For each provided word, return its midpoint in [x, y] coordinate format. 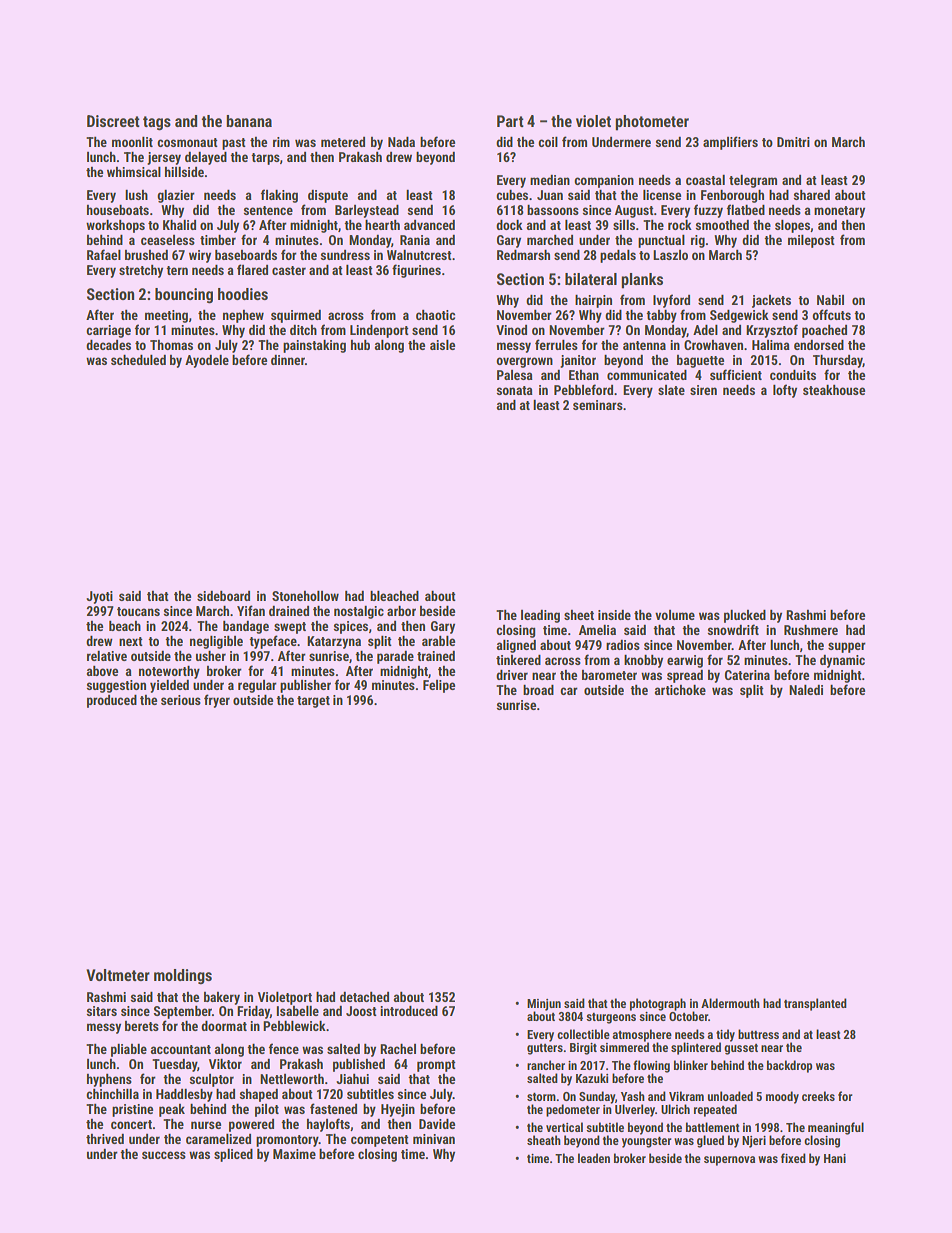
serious [181, 700]
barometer [609, 675]
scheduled [138, 360]
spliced [233, 1155]
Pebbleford [583, 389]
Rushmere [811, 630]
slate [671, 390]
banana [249, 121]
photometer [652, 123]
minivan [434, 1139]
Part [510, 121]
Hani [835, 1158]
